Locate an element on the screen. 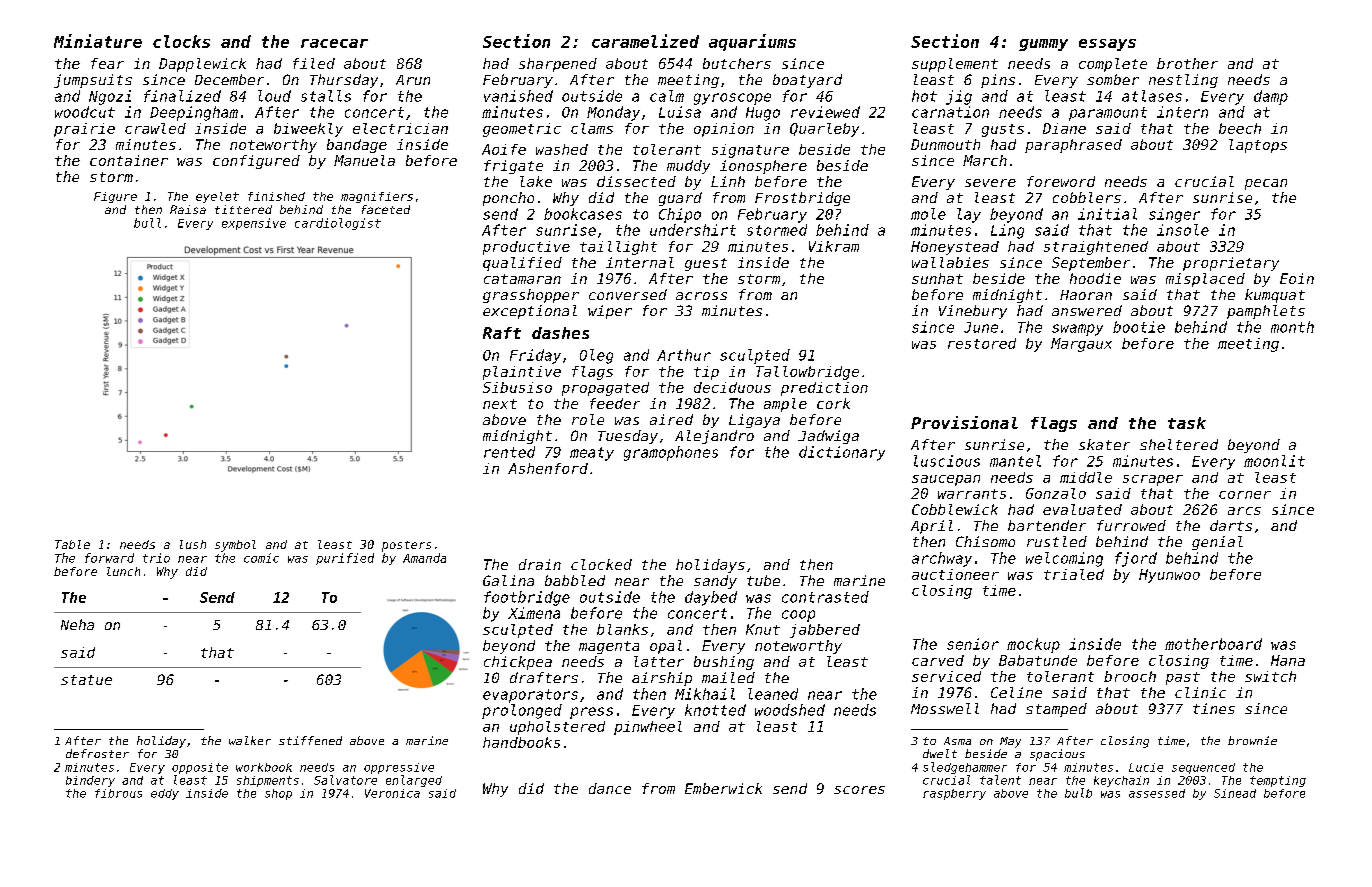 The width and height of the screenshot is (1372, 887). pins is located at coordinates (998, 81).
